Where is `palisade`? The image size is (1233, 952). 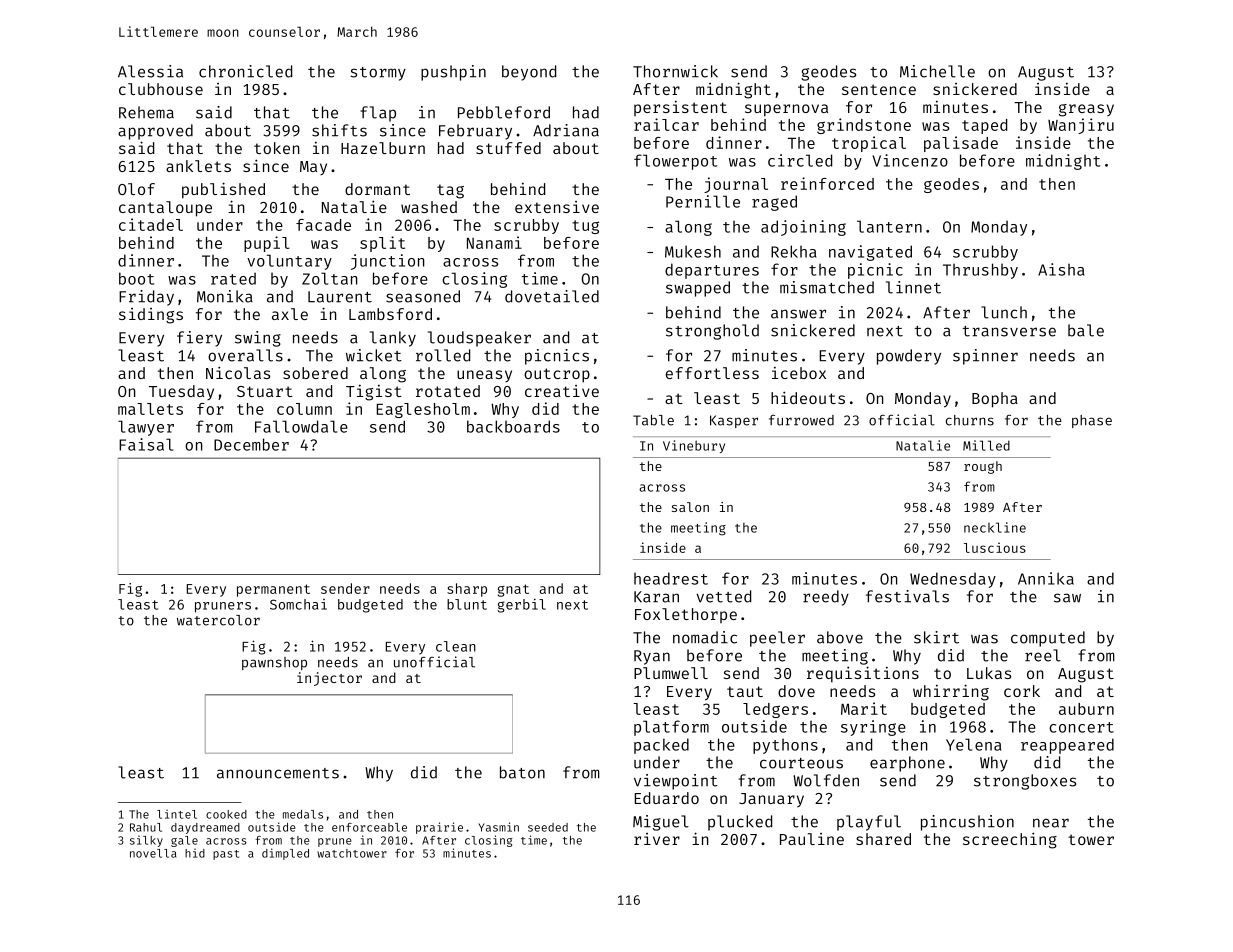
palisade is located at coordinates (961, 144).
